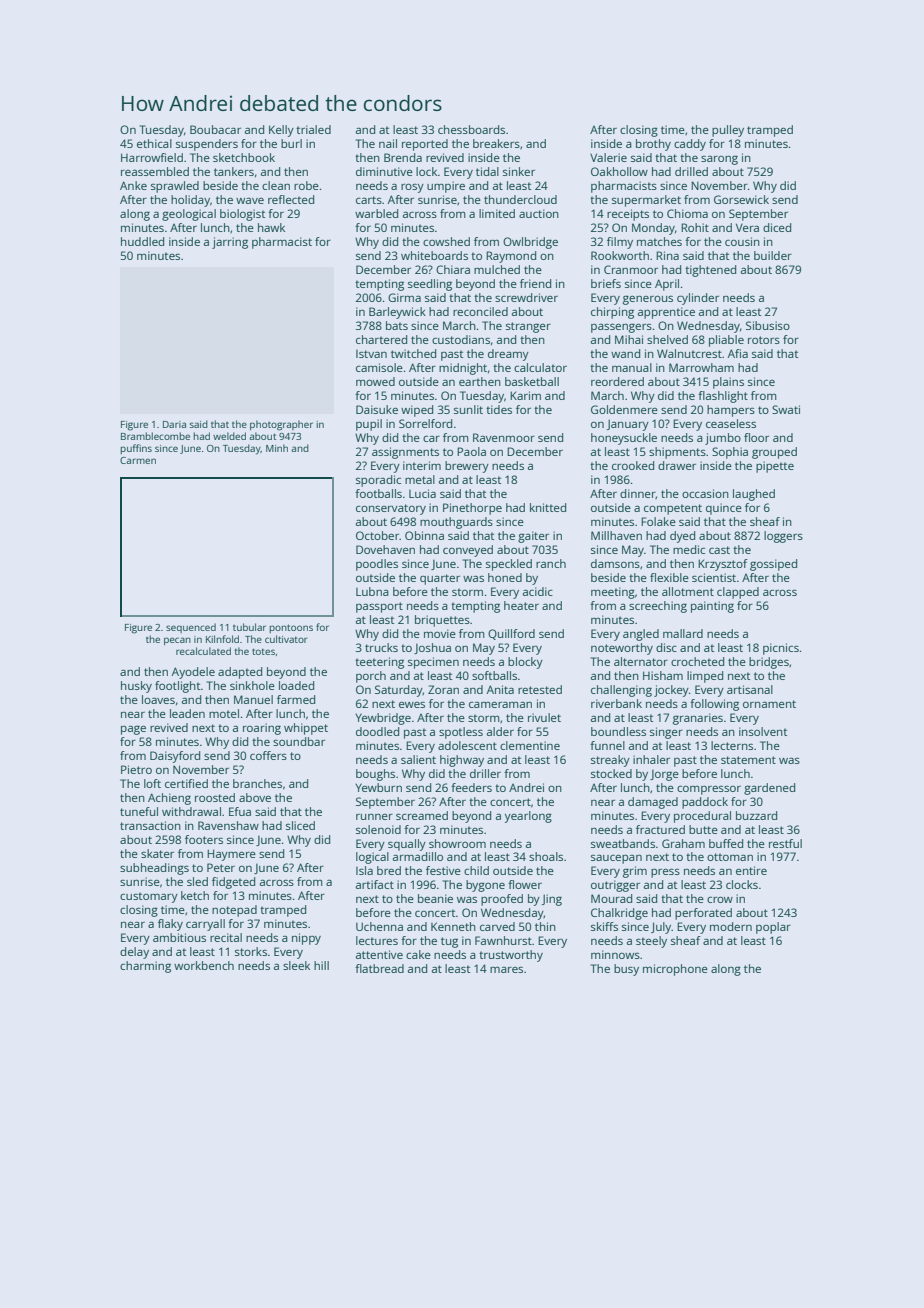 Image resolution: width=924 pixels, height=1308 pixels. What do you see at coordinates (742, 241) in the screenshot?
I see `cousin` at bounding box center [742, 241].
